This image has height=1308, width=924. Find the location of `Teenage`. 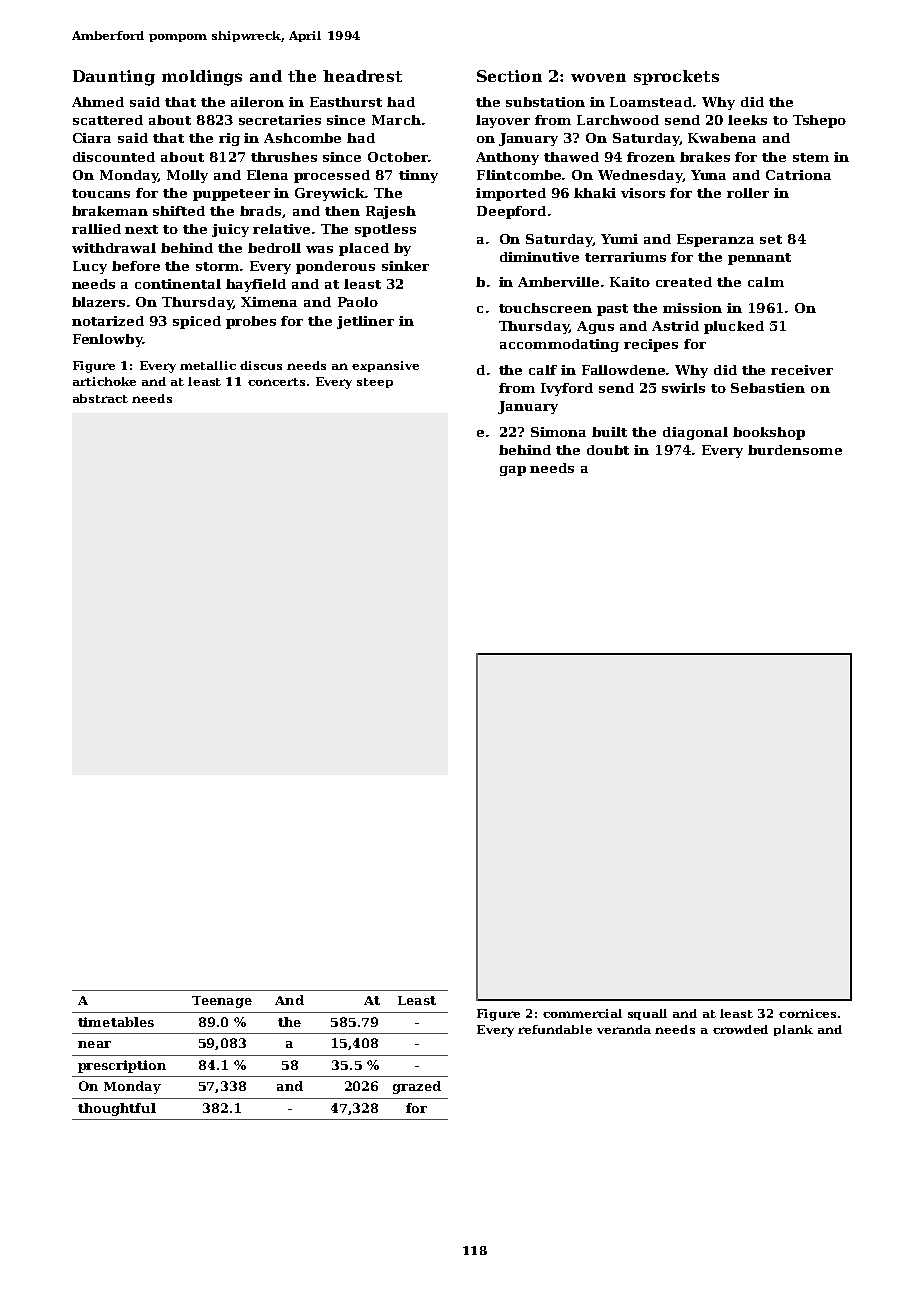

Teenage is located at coordinates (222, 1002).
